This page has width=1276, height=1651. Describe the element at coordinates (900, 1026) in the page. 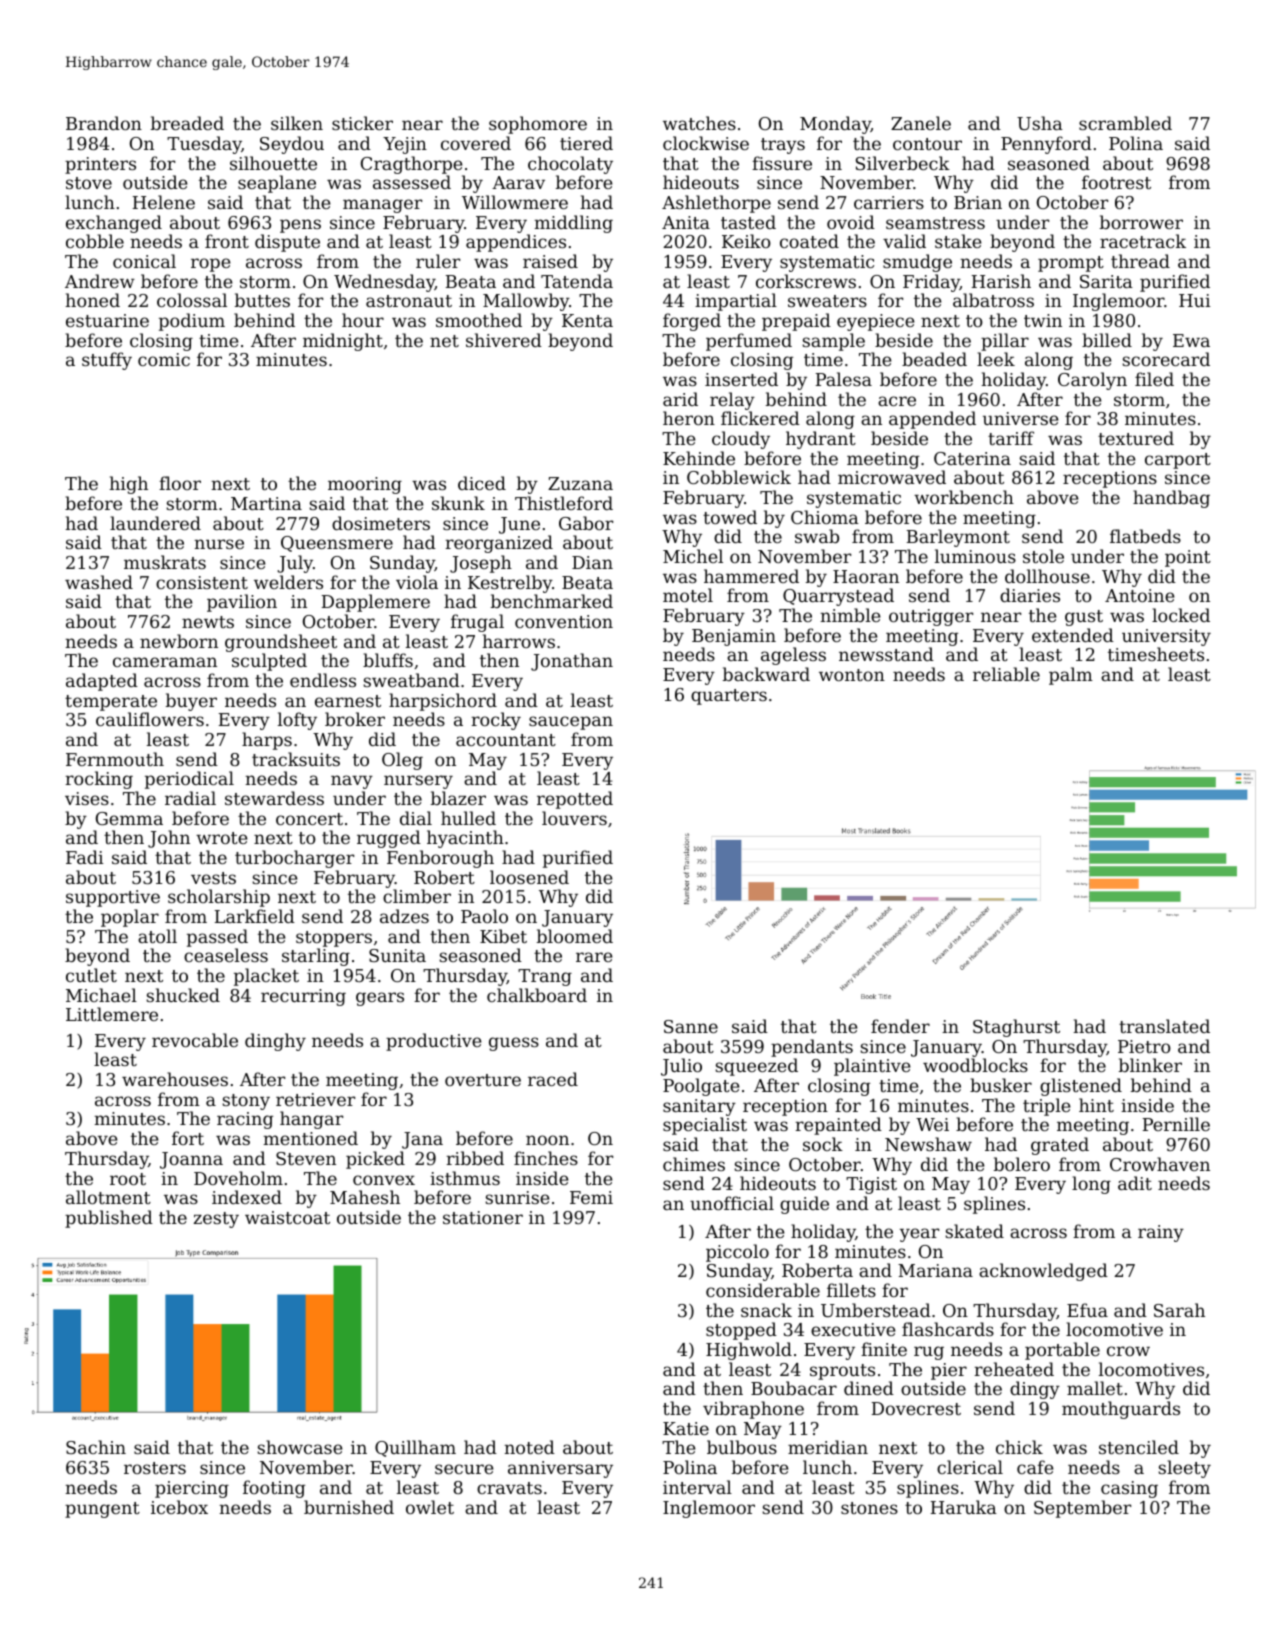

I see `fender` at that location.
